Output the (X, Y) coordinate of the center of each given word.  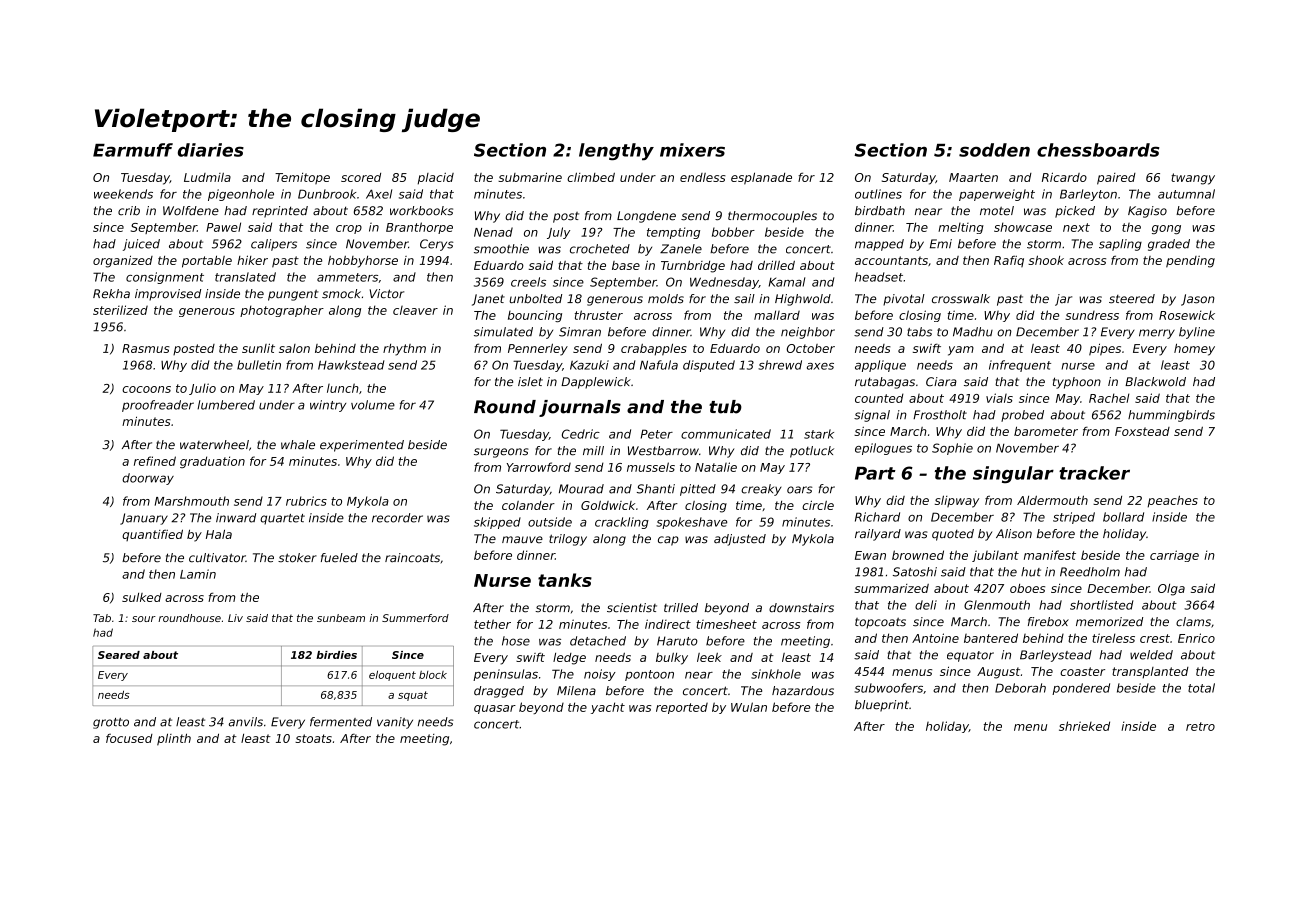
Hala (219, 534)
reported (682, 708)
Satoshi (915, 572)
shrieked (1084, 726)
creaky (761, 490)
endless (703, 177)
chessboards (1098, 150)
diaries (211, 150)
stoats (313, 738)
